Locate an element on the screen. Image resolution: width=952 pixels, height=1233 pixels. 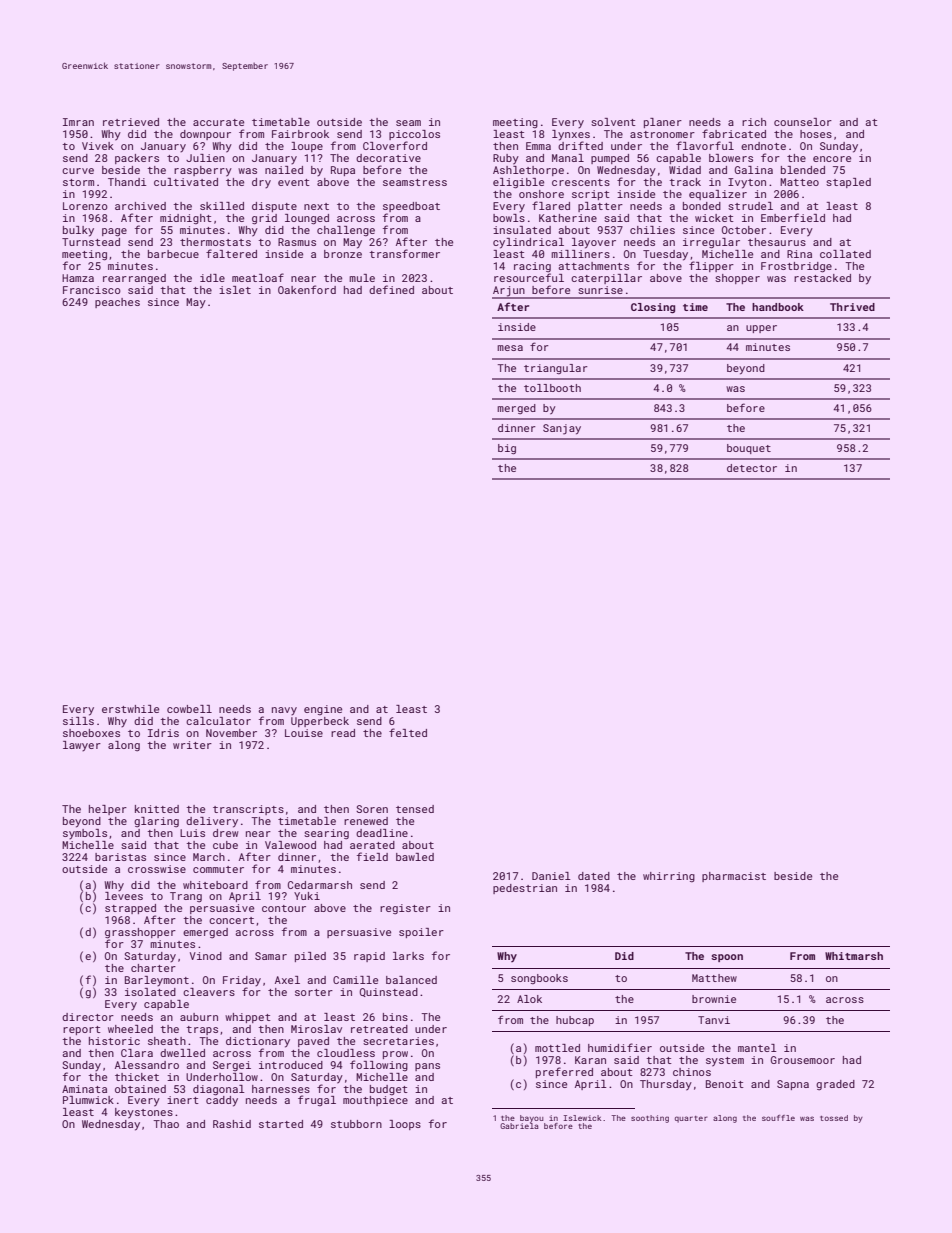
skilled is located at coordinates (222, 206).
